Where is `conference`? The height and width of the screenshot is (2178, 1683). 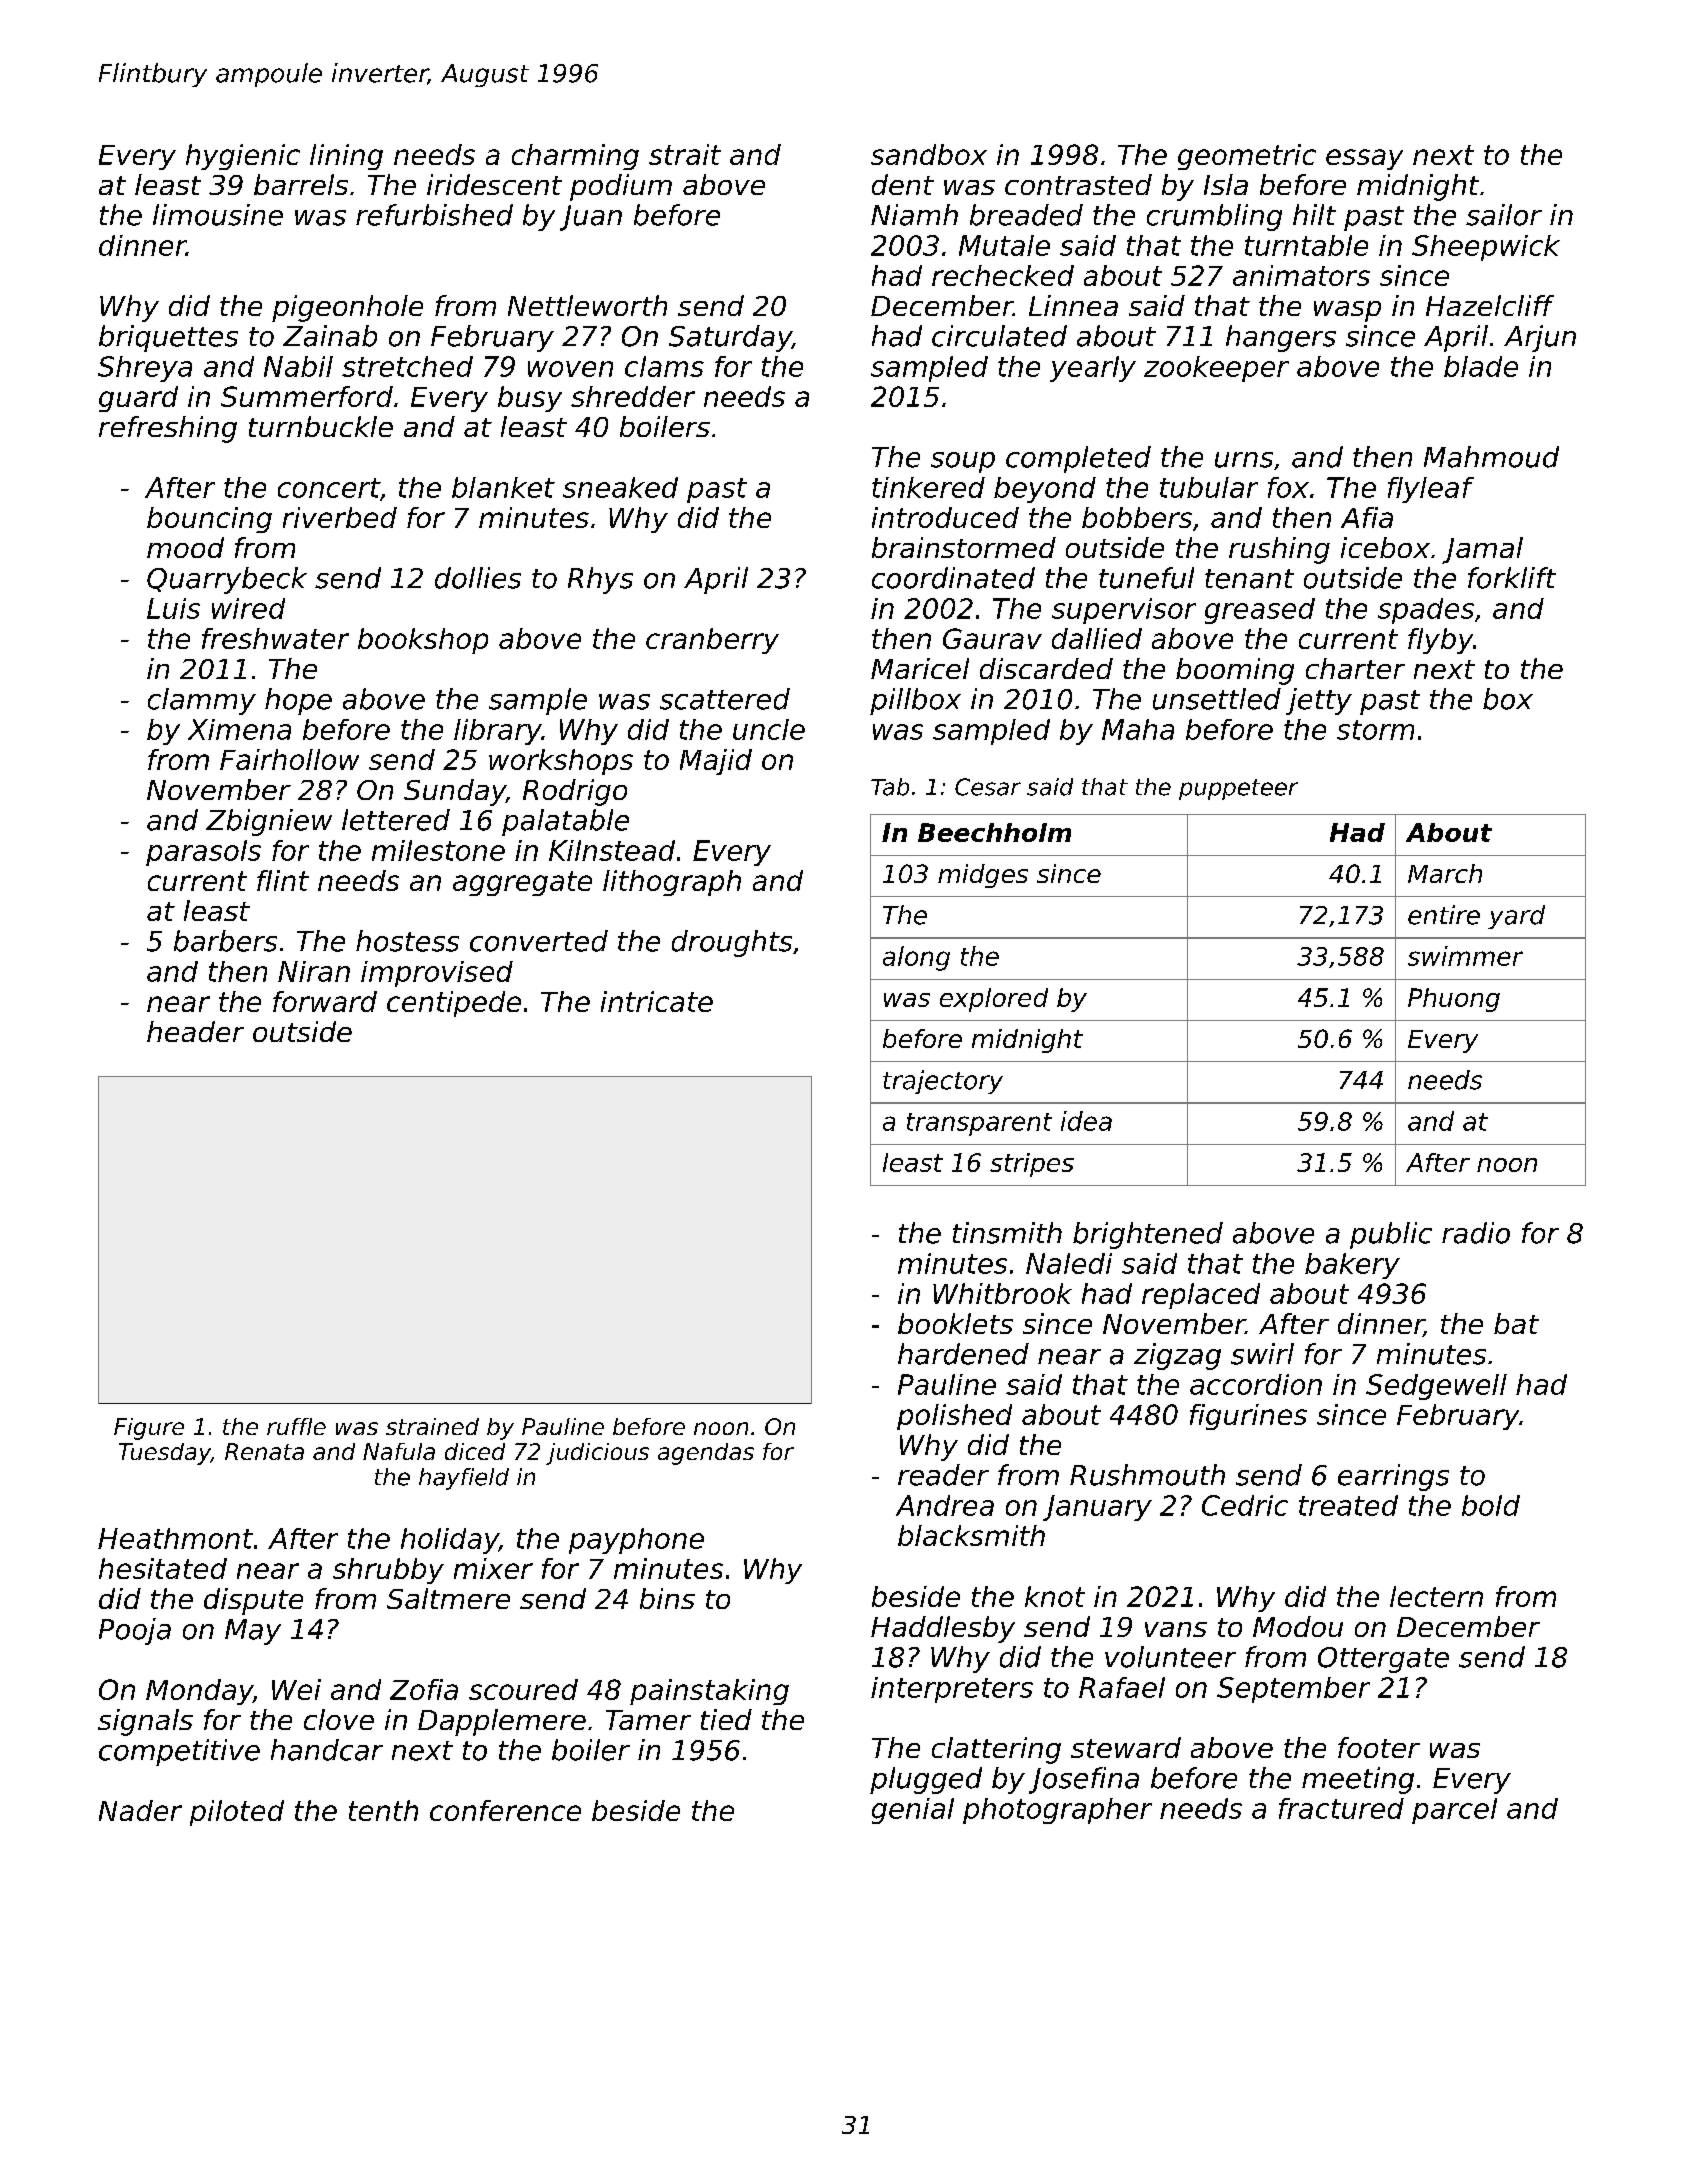
conference is located at coordinates (505, 1810).
